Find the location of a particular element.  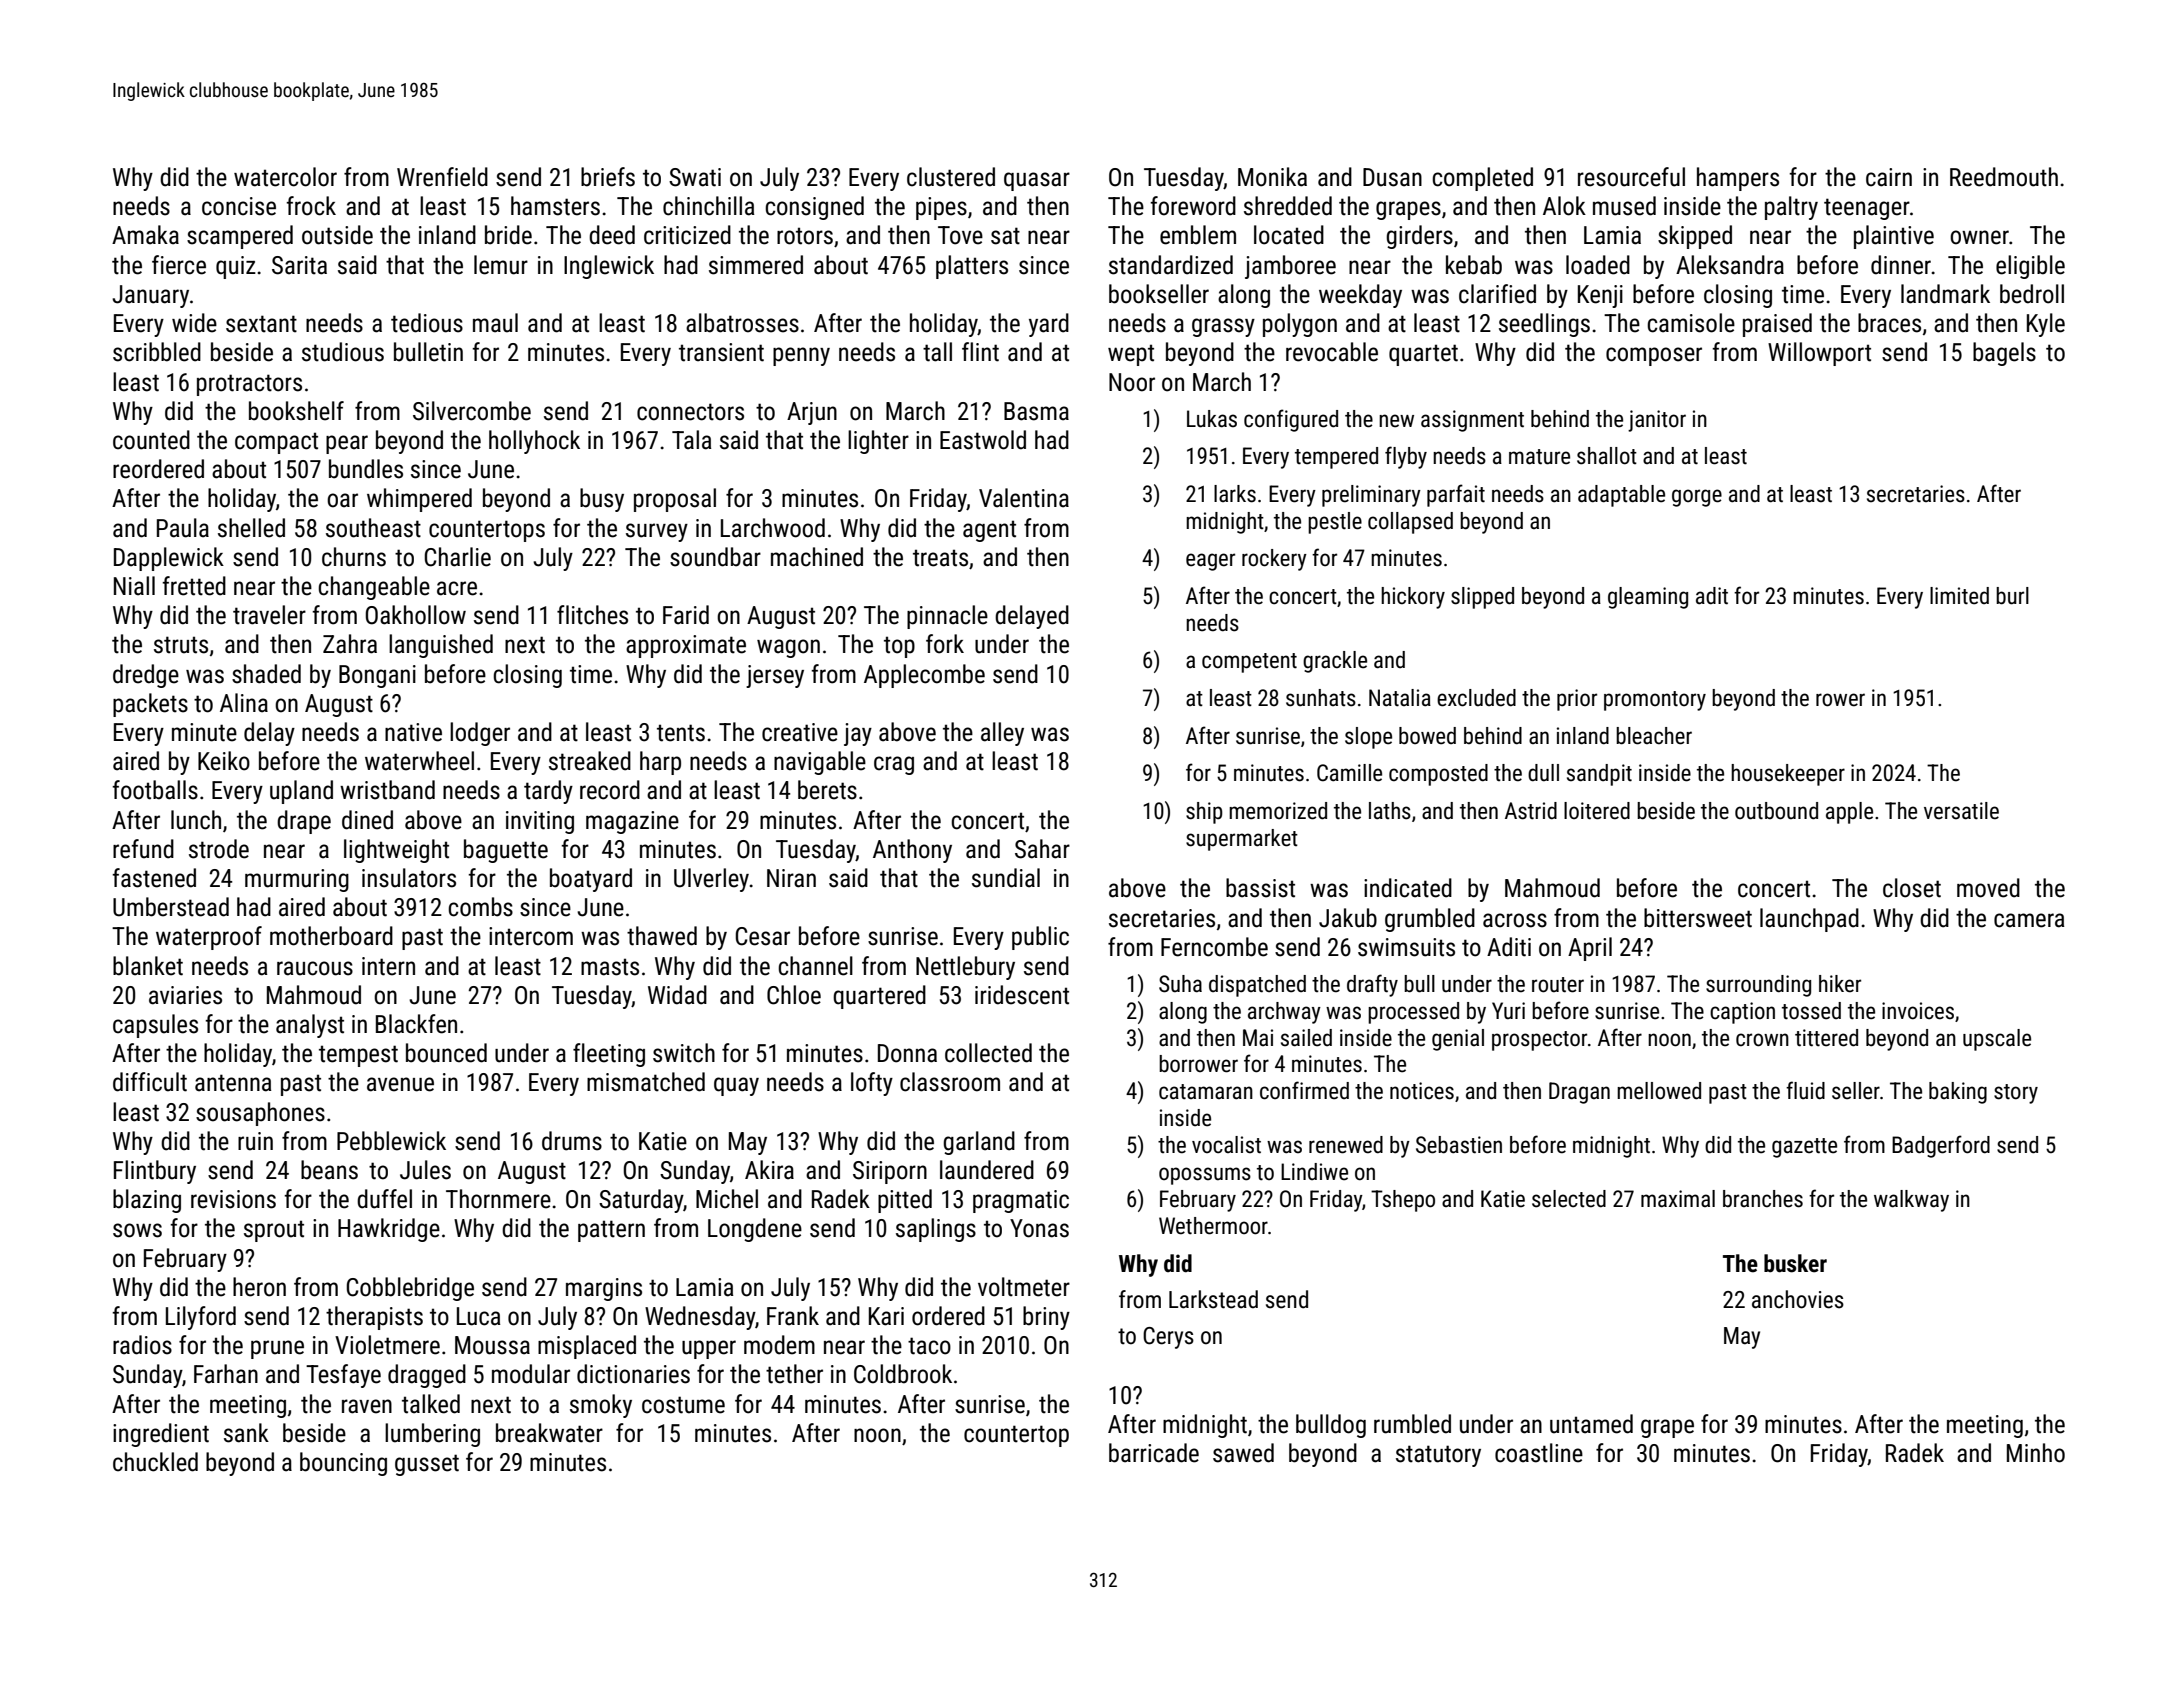

scribbled is located at coordinates (157, 352).
